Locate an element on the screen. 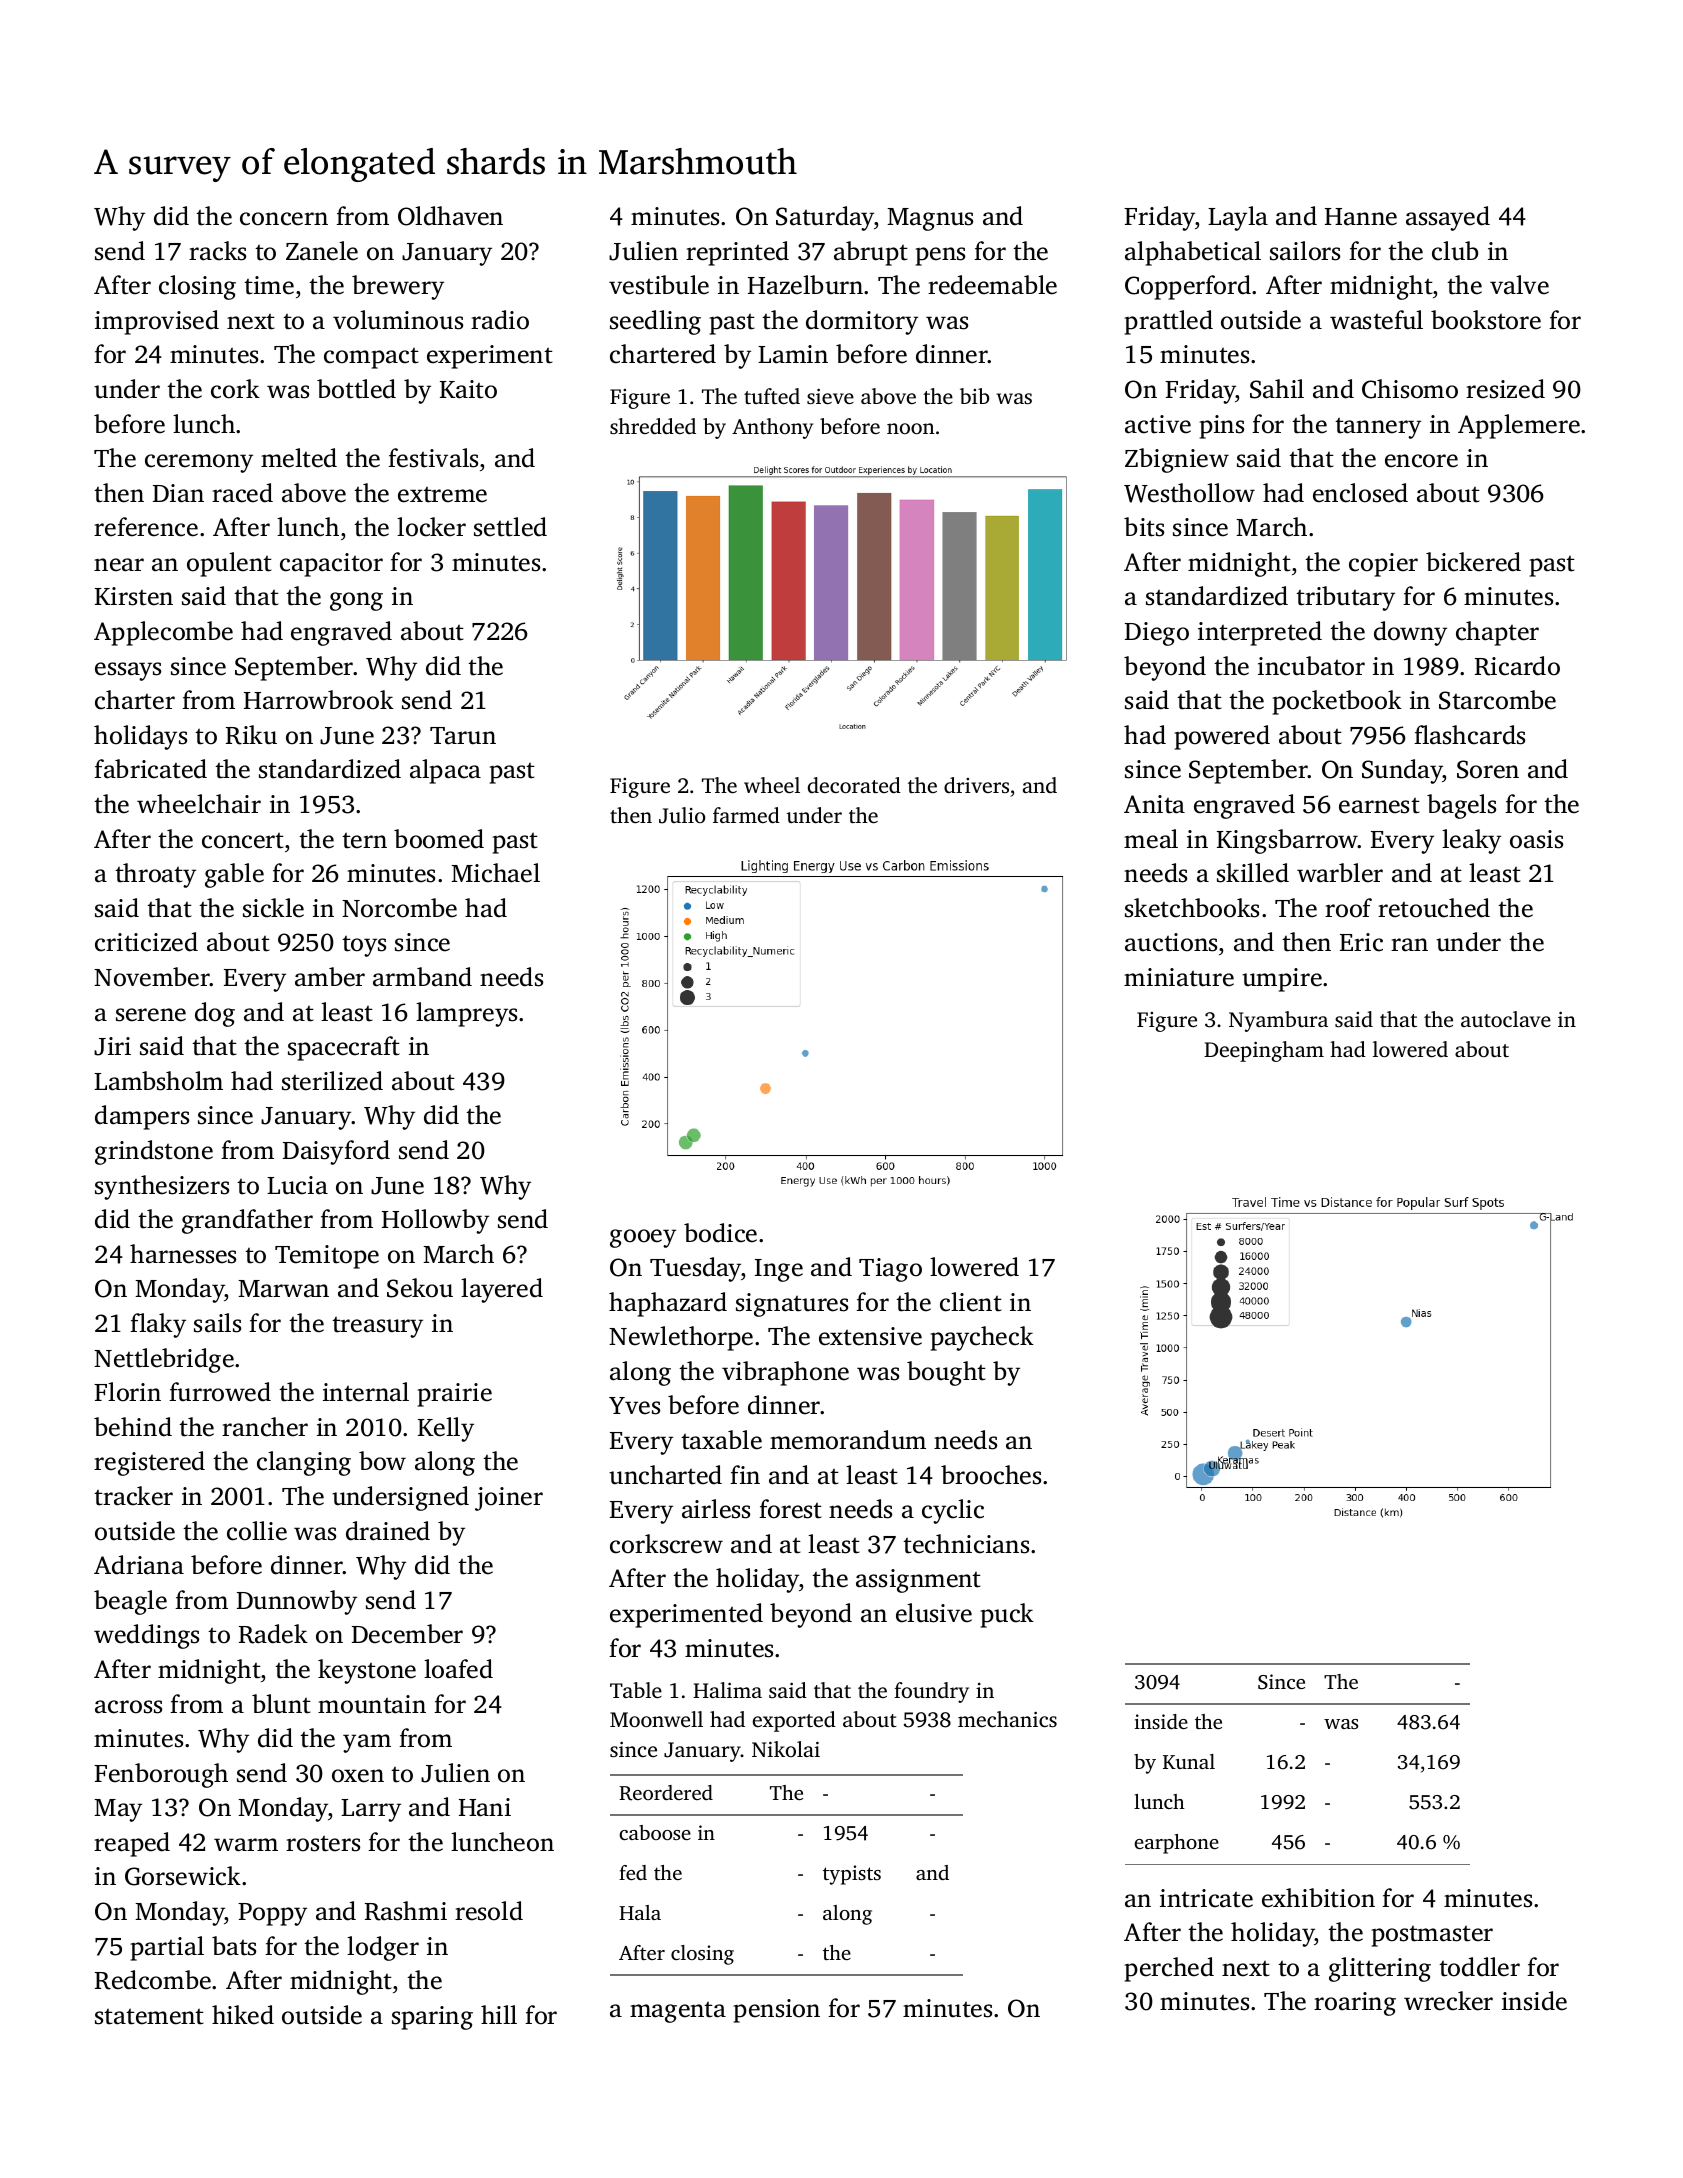  racks is located at coordinates (217, 251).
